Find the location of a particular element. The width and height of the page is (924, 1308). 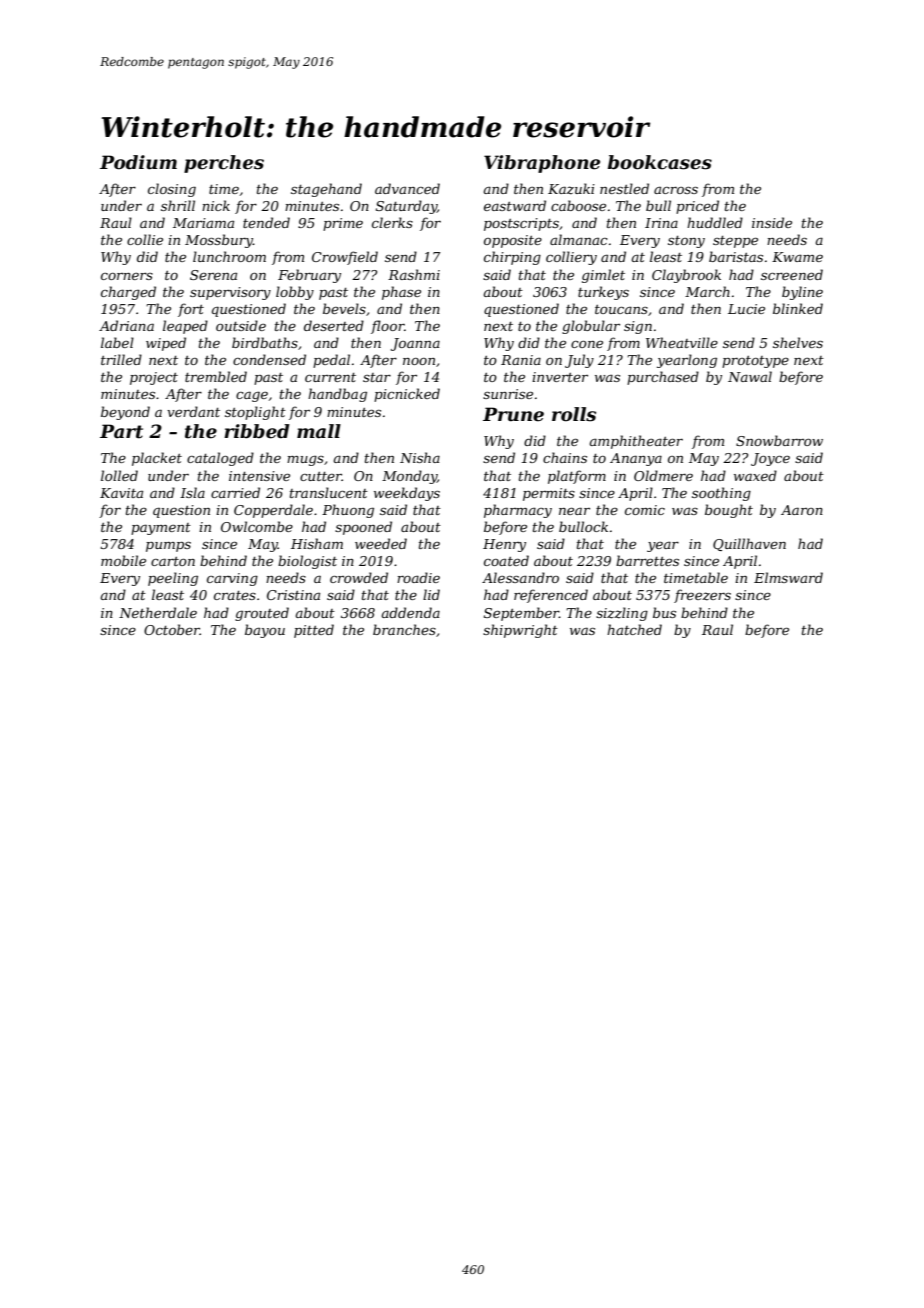

eastward is located at coordinates (515, 205).
